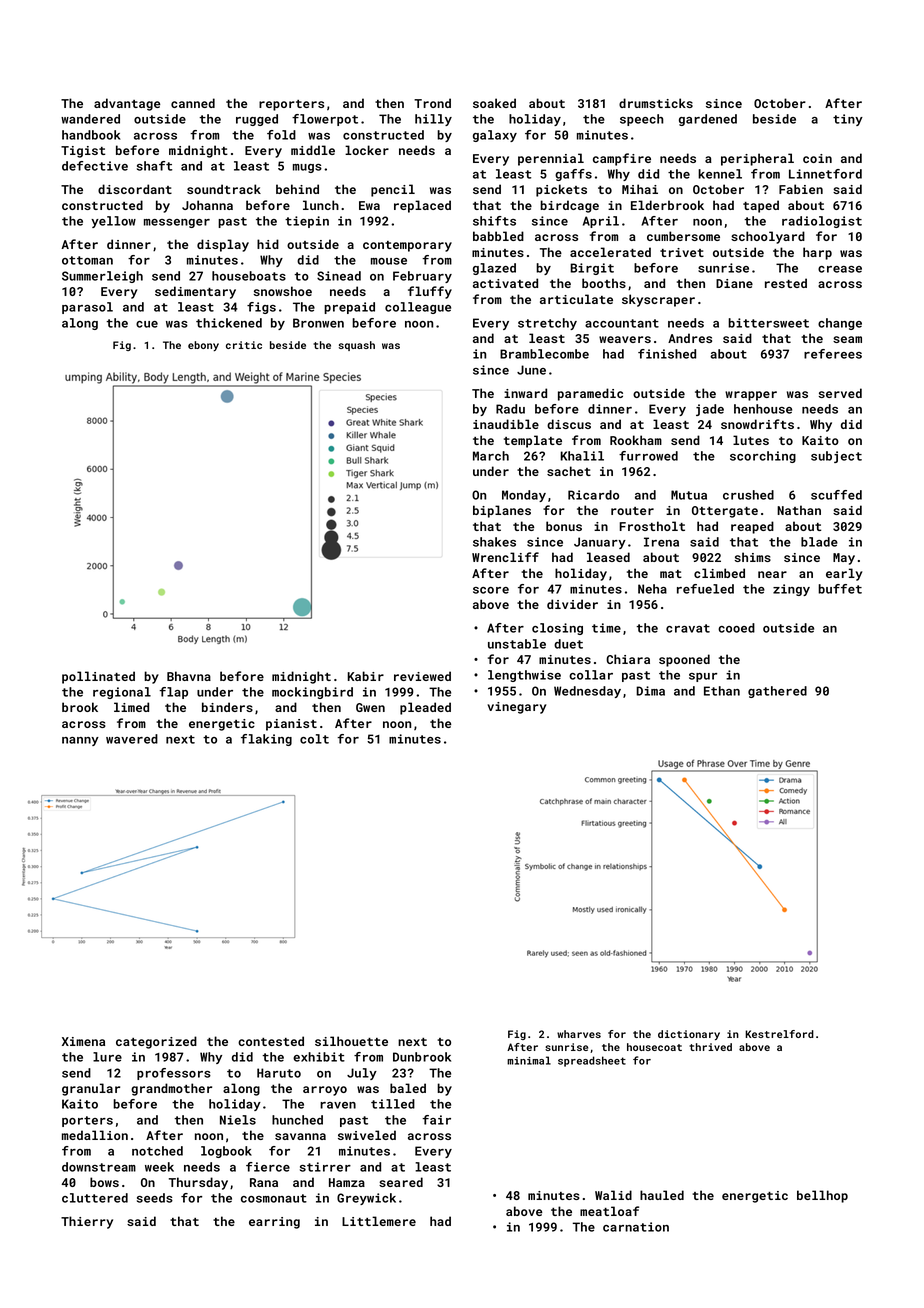 This image has height=1308, width=924. I want to click on cluttered, so click(95, 1198).
